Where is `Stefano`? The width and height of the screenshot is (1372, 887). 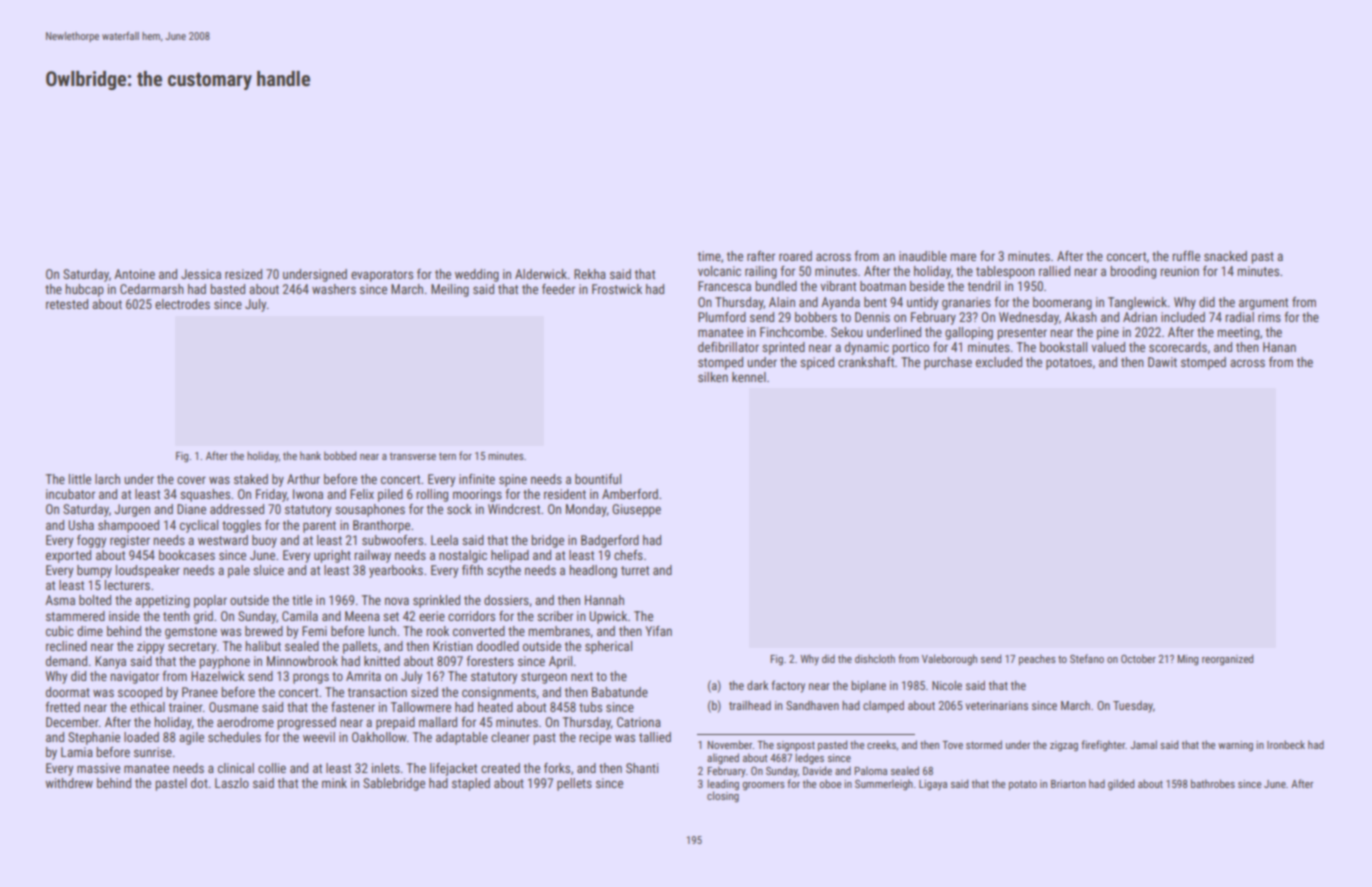
Stefano is located at coordinates (1087, 658).
